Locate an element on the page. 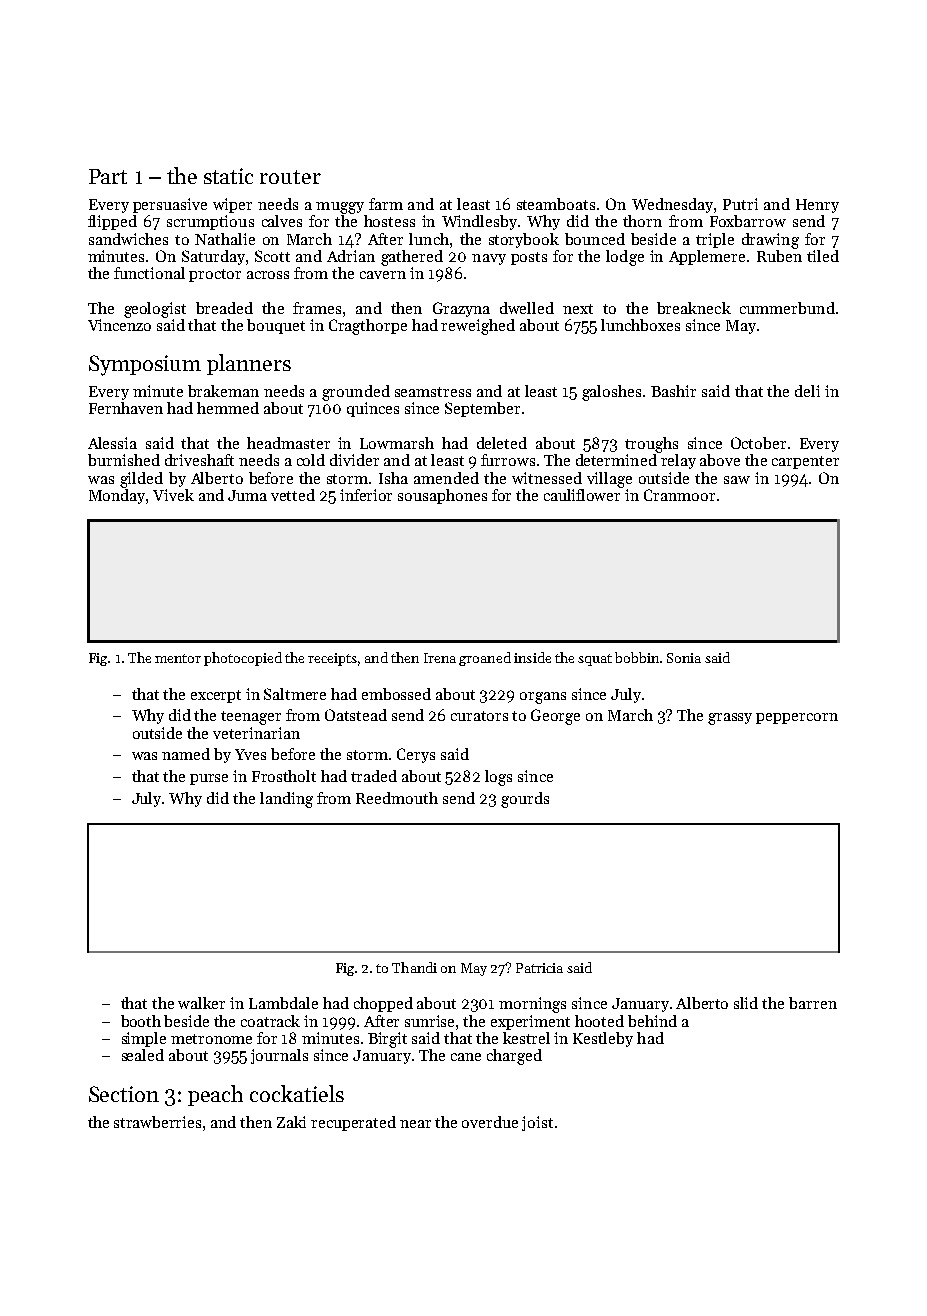 The width and height of the page is (927, 1316). near is located at coordinates (415, 1124).
